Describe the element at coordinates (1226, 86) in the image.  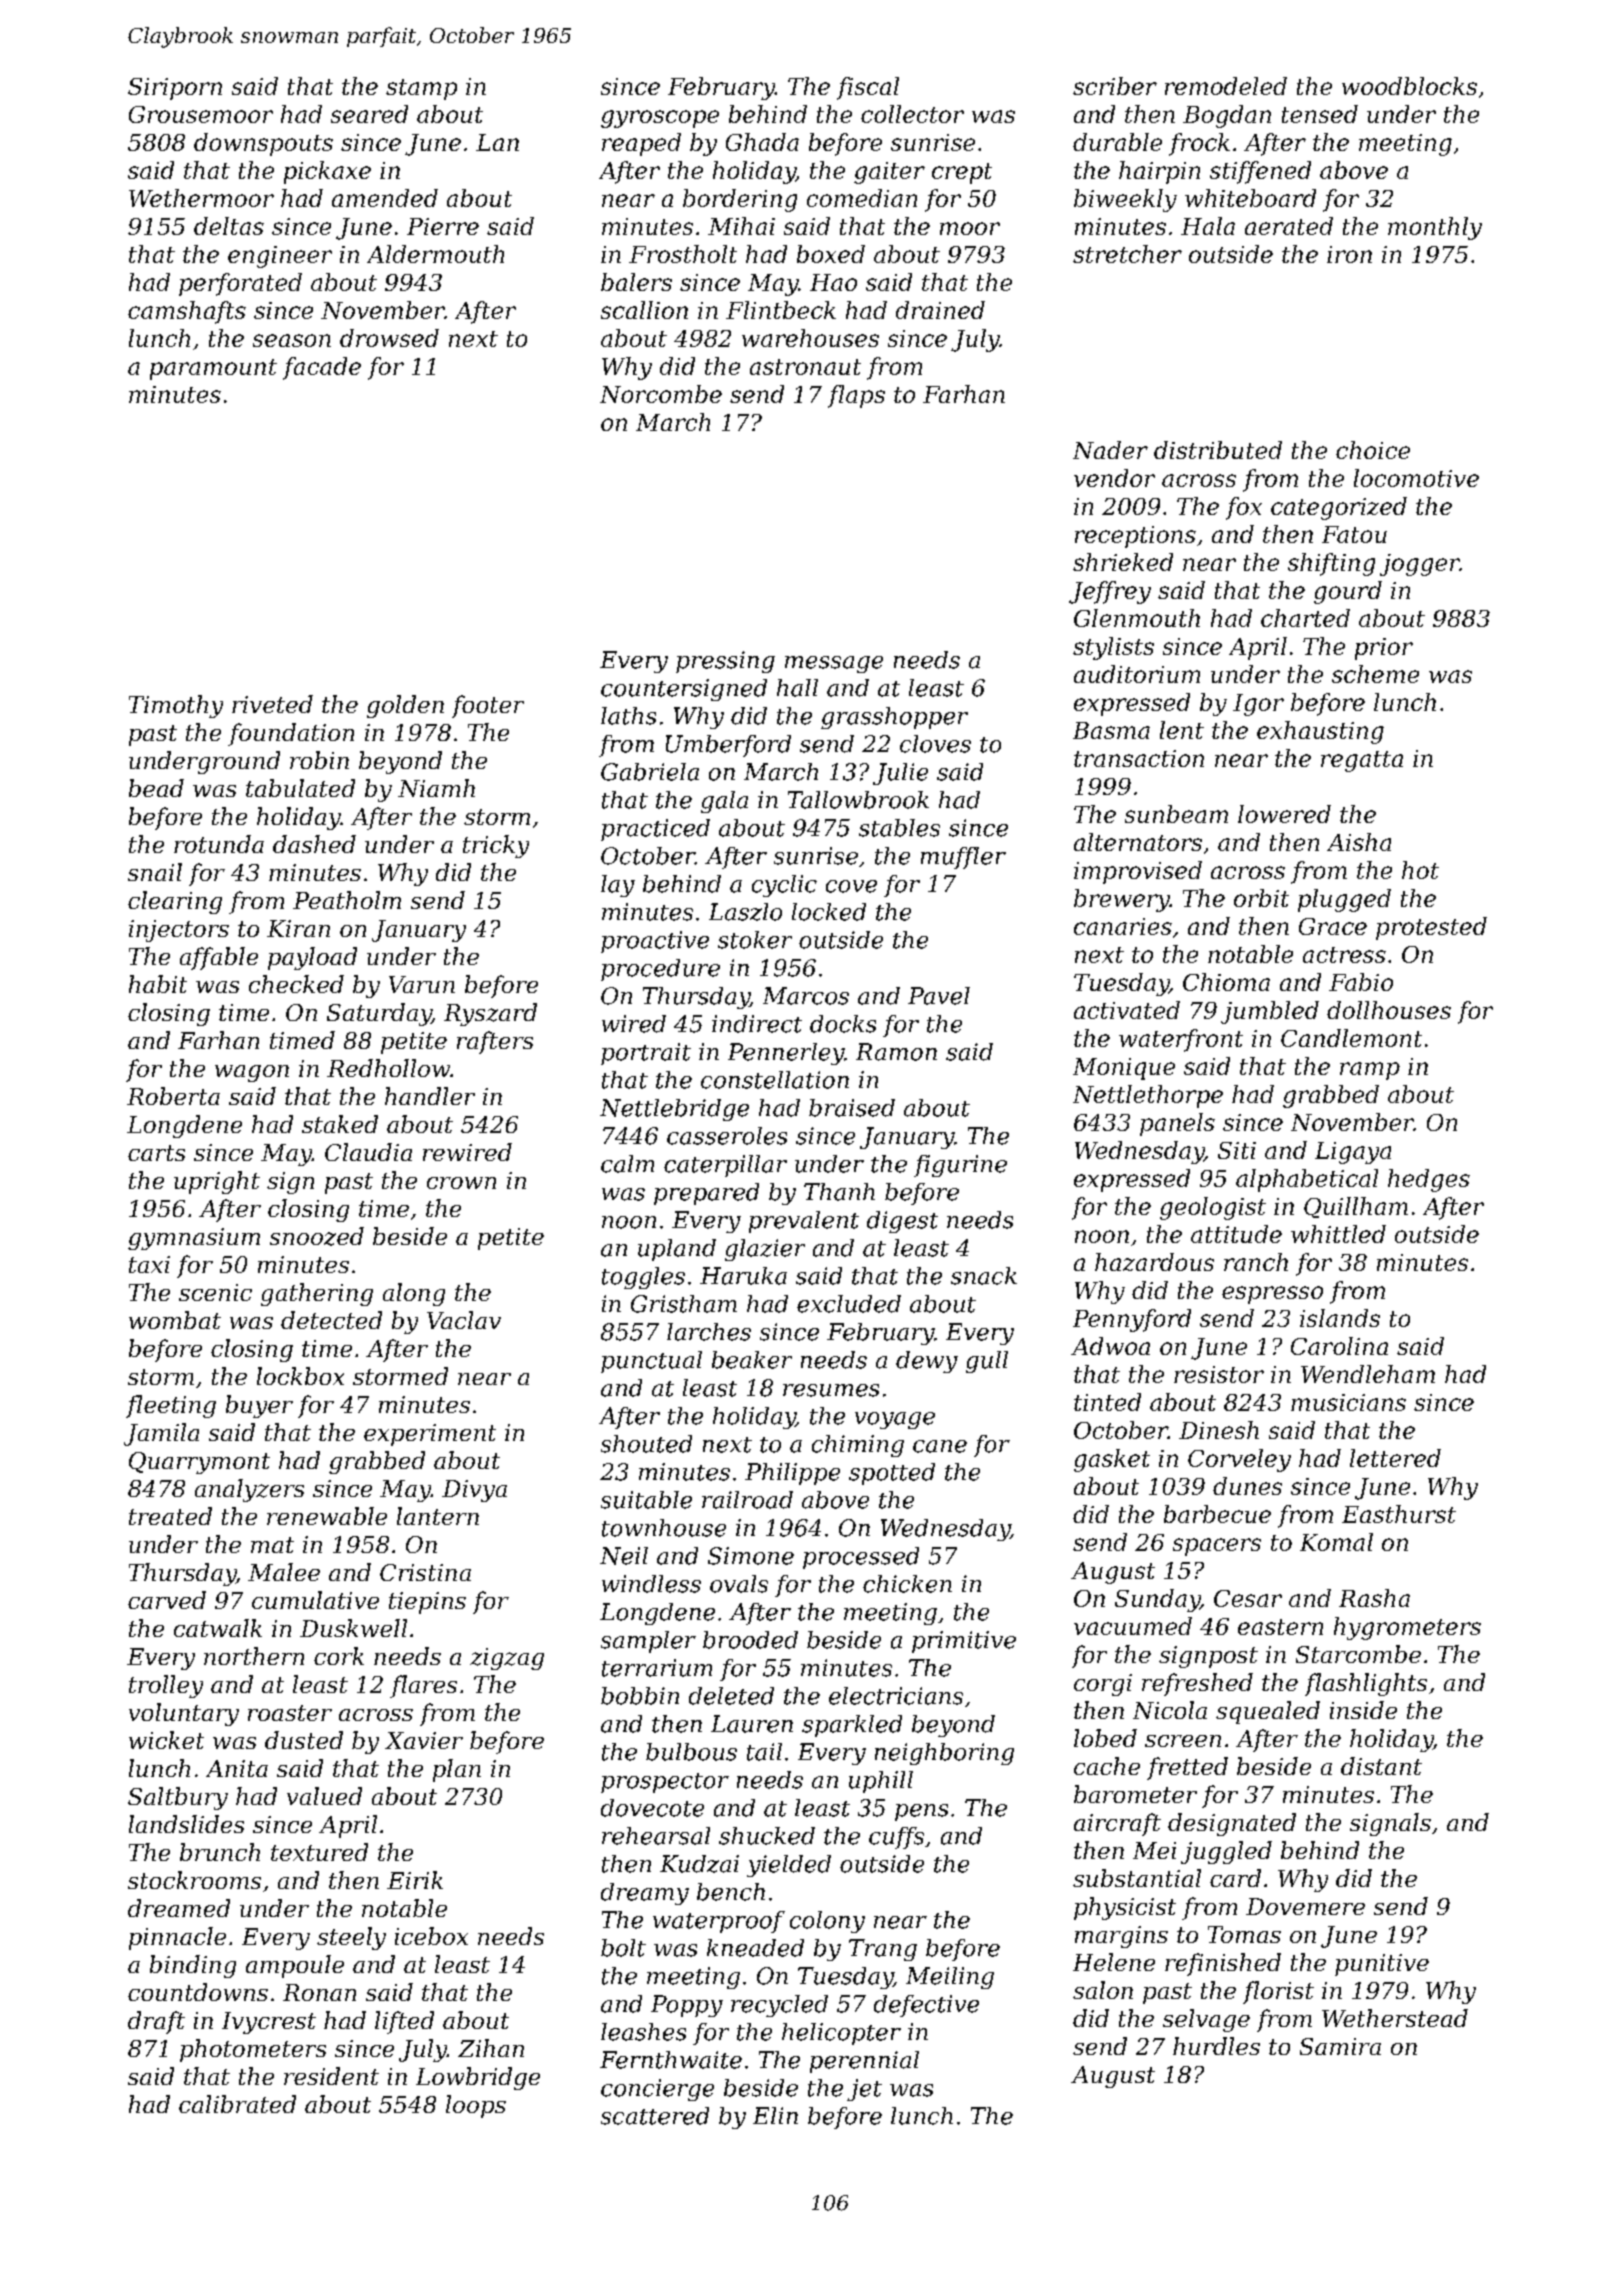
I see `remodeled` at that location.
